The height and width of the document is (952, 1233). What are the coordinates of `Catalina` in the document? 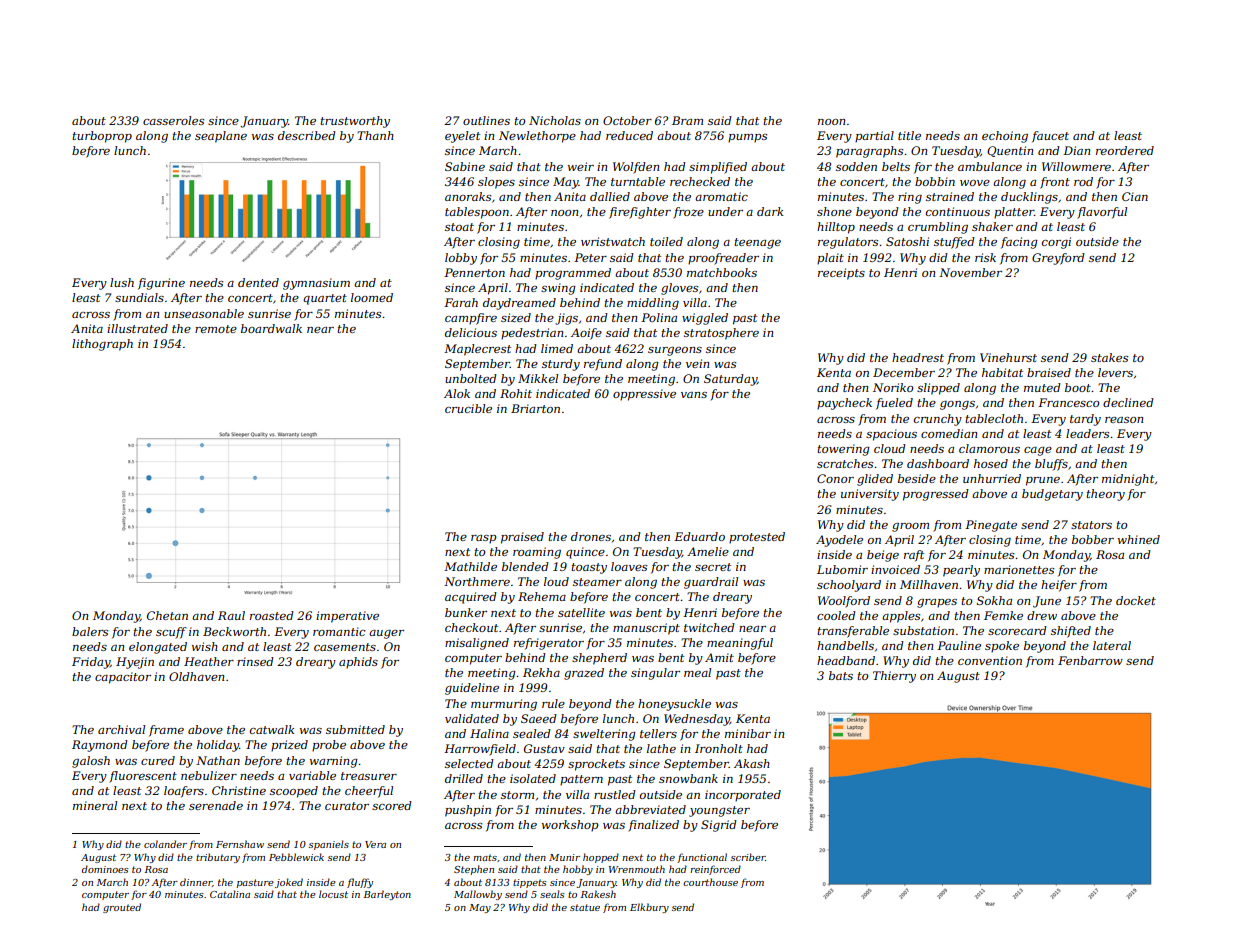 It's located at (230, 894).
